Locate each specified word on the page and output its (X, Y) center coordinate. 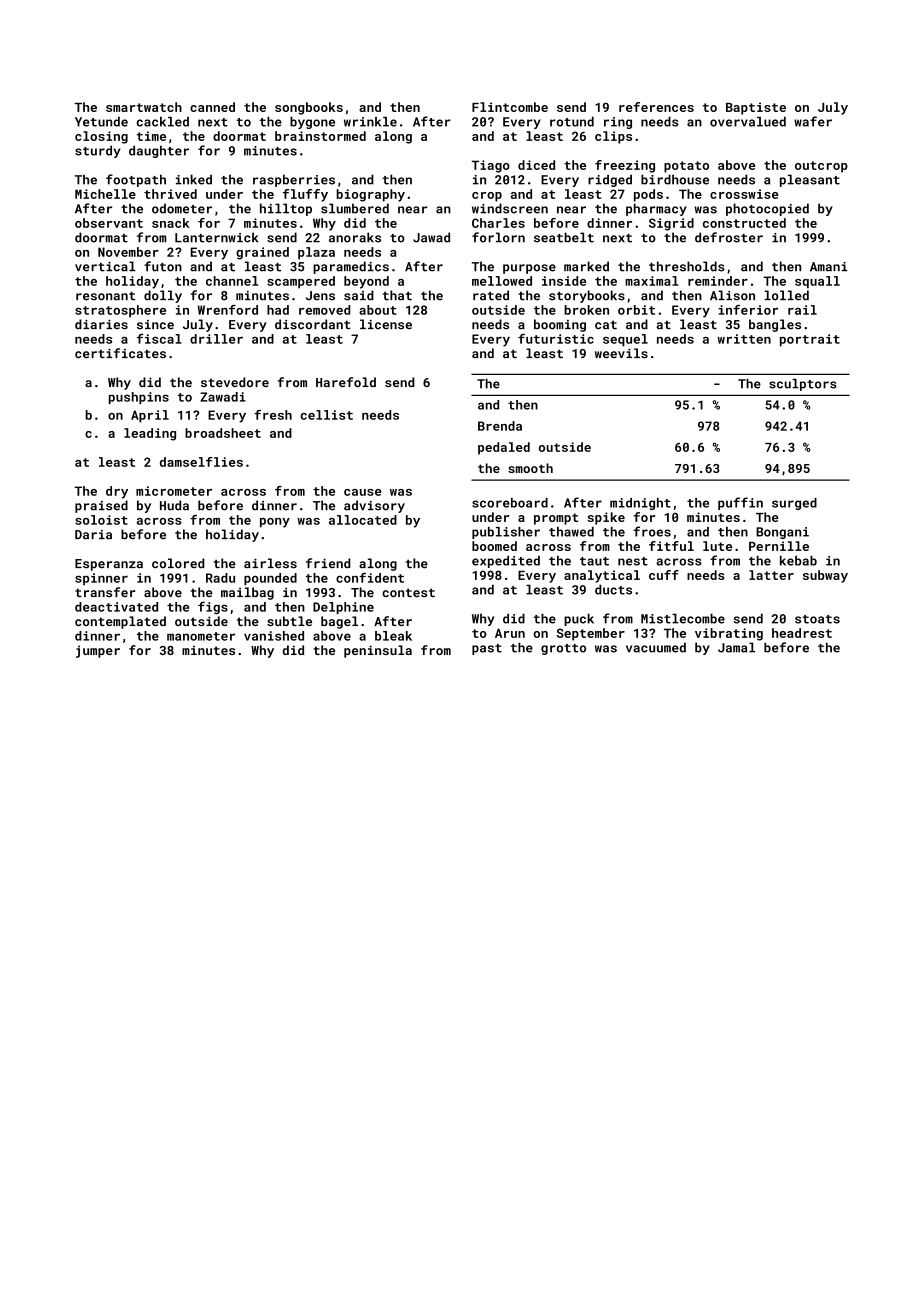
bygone (312, 123)
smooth (530, 468)
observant (109, 223)
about (378, 310)
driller (216, 339)
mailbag (247, 593)
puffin (740, 503)
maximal (651, 281)
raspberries (294, 180)
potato (686, 167)
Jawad (431, 237)
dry (117, 492)
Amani (828, 267)
